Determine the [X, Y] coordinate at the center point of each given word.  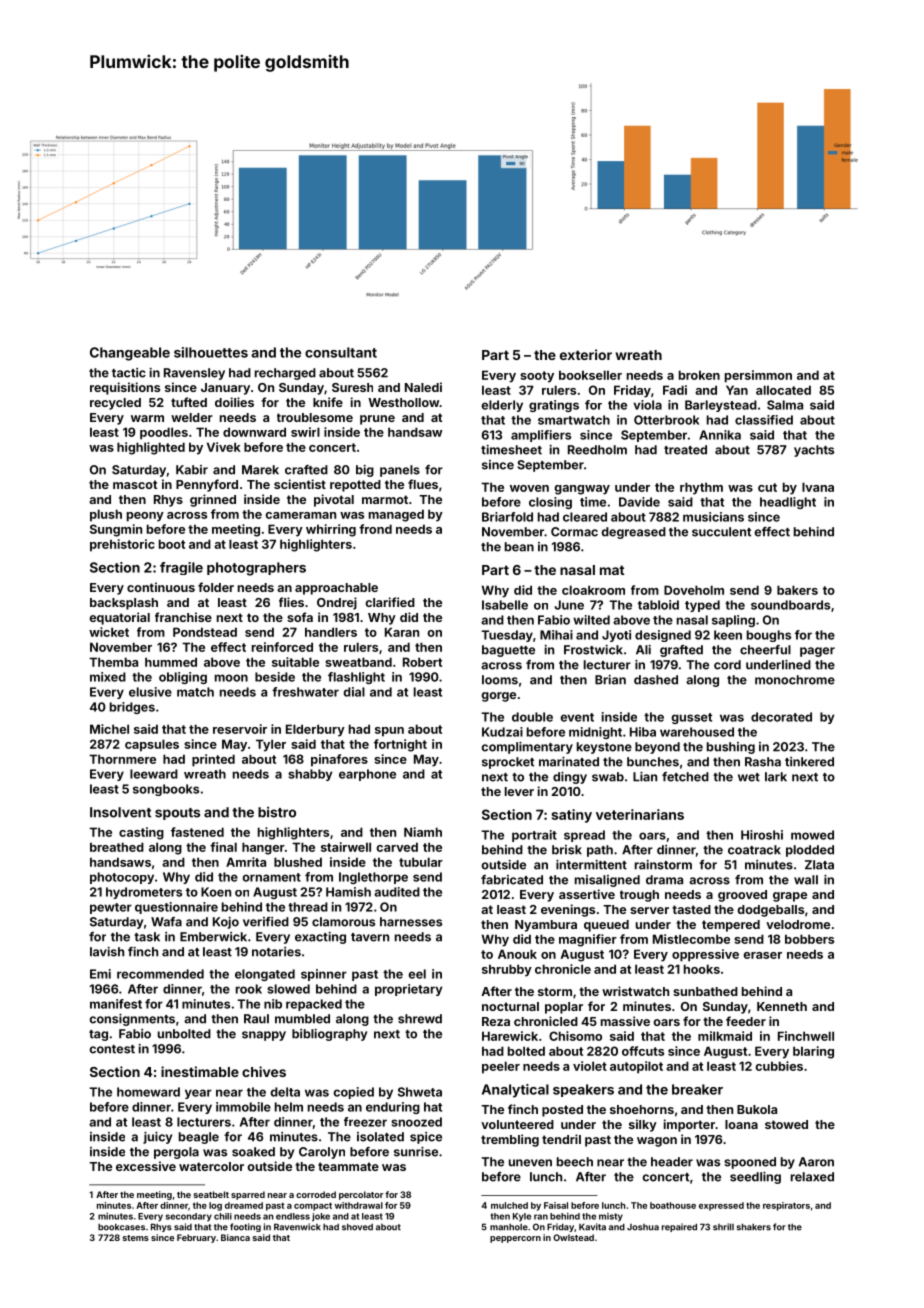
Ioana [741, 1124]
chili [223, 1216]
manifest [116, 1004]
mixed [108, 677]
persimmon [758, 376]
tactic [129, 373]
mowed [812, 835]
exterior [586, 354]
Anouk [517, 954]
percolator [361, 1195]
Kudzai [502, 732]
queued [606, 926]
